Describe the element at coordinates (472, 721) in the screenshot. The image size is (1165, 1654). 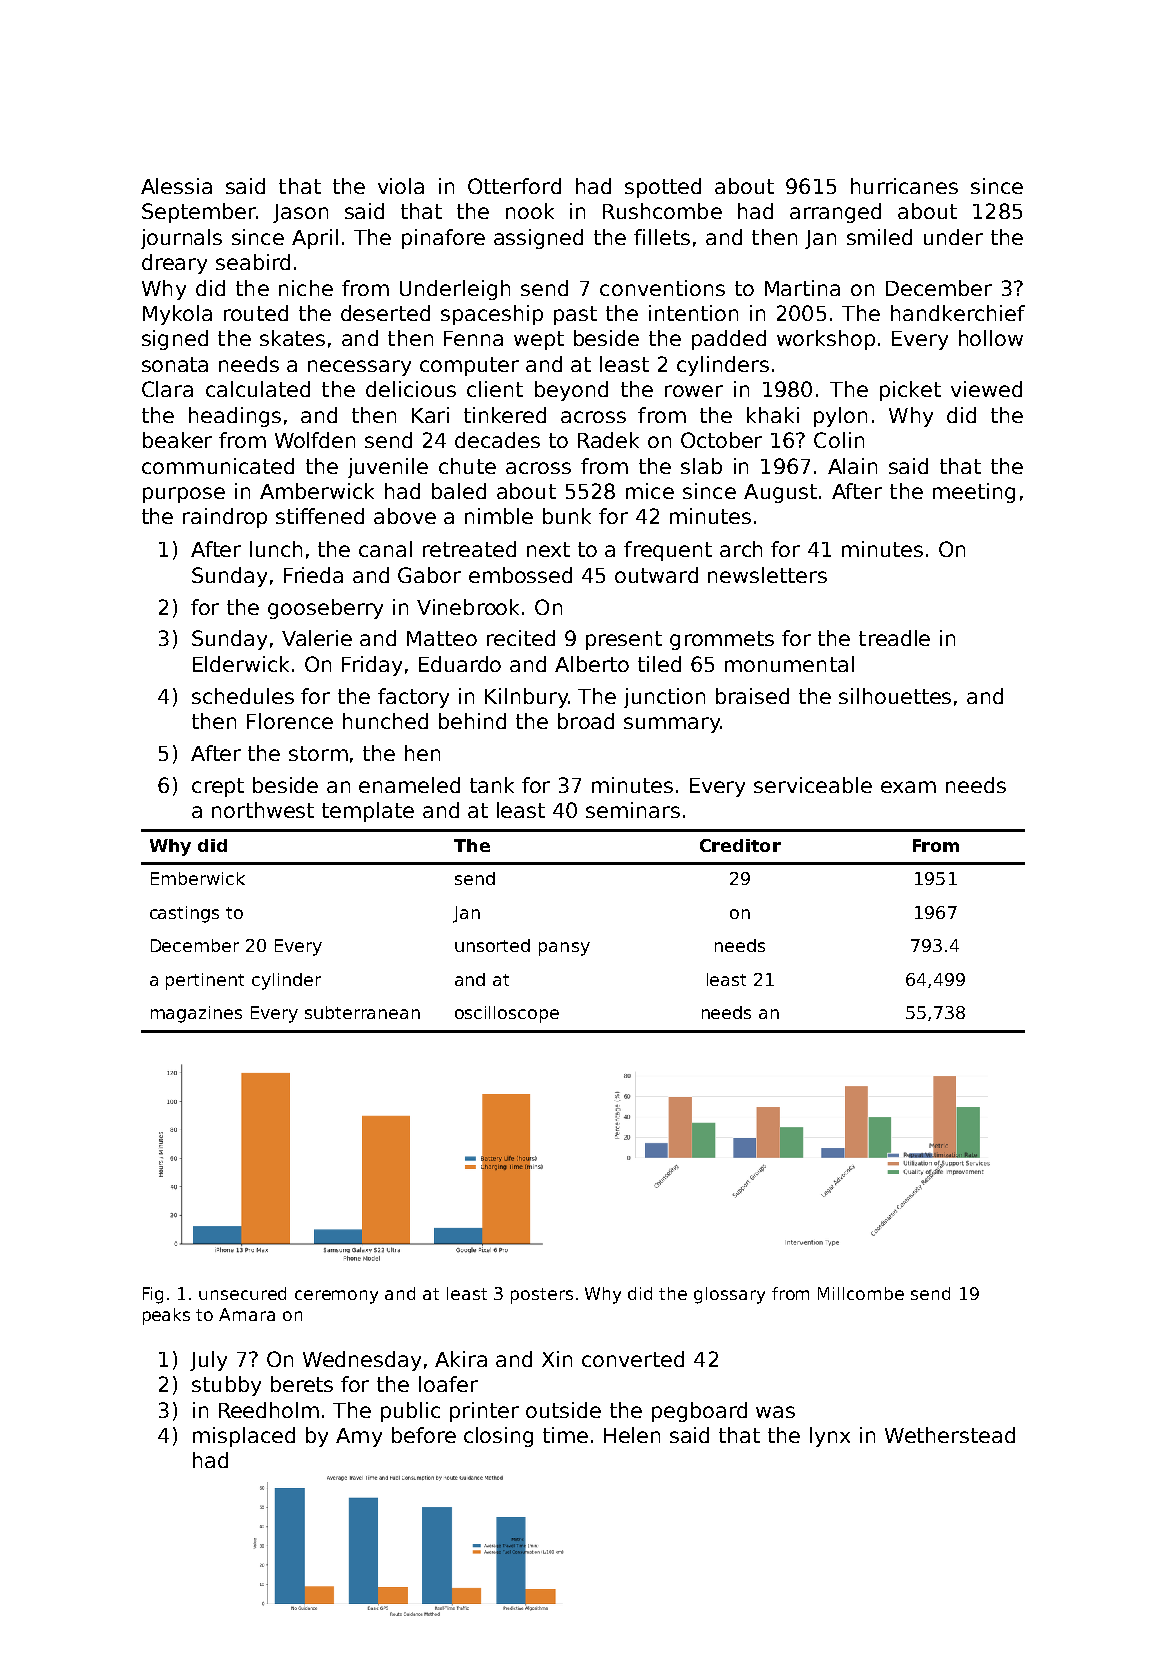
I see `behind` at that location.
